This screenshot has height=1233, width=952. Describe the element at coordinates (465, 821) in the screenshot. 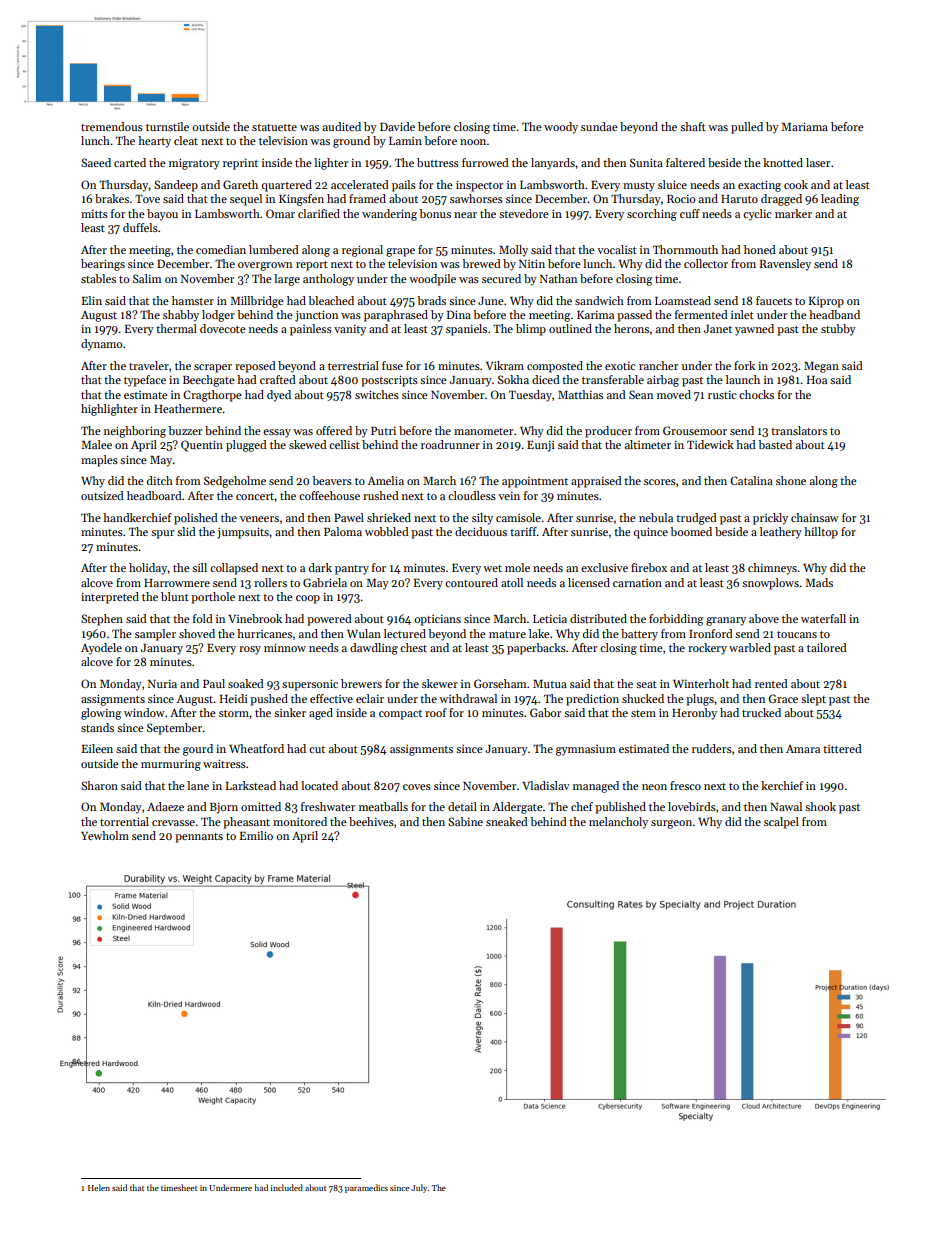

I see `Sabine` at that location.
